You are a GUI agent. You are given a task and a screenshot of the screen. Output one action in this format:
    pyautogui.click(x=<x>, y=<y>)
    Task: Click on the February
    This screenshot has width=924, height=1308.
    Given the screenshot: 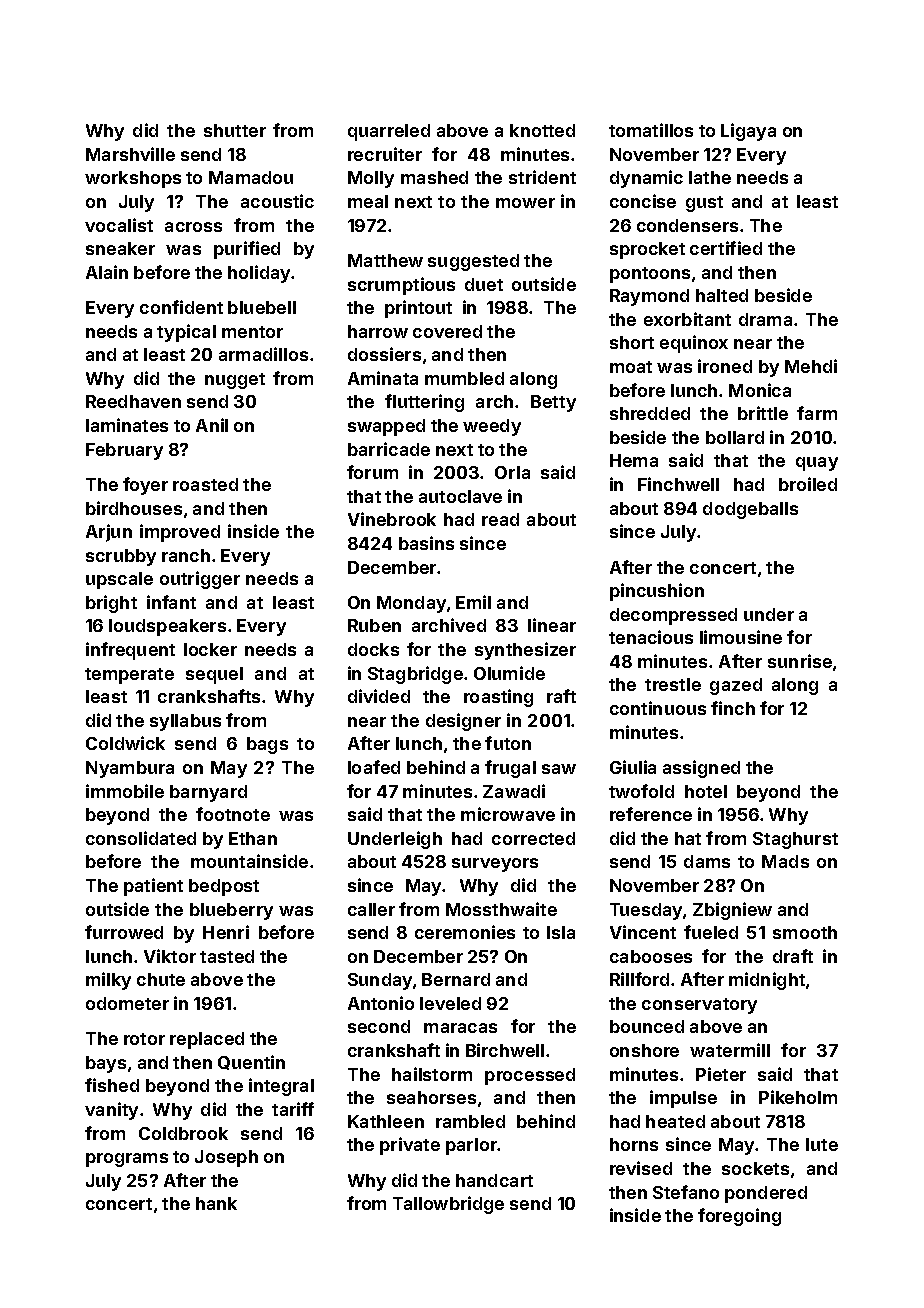 What is the action you would take?
    pyautogui.click(x=124, y=451)
